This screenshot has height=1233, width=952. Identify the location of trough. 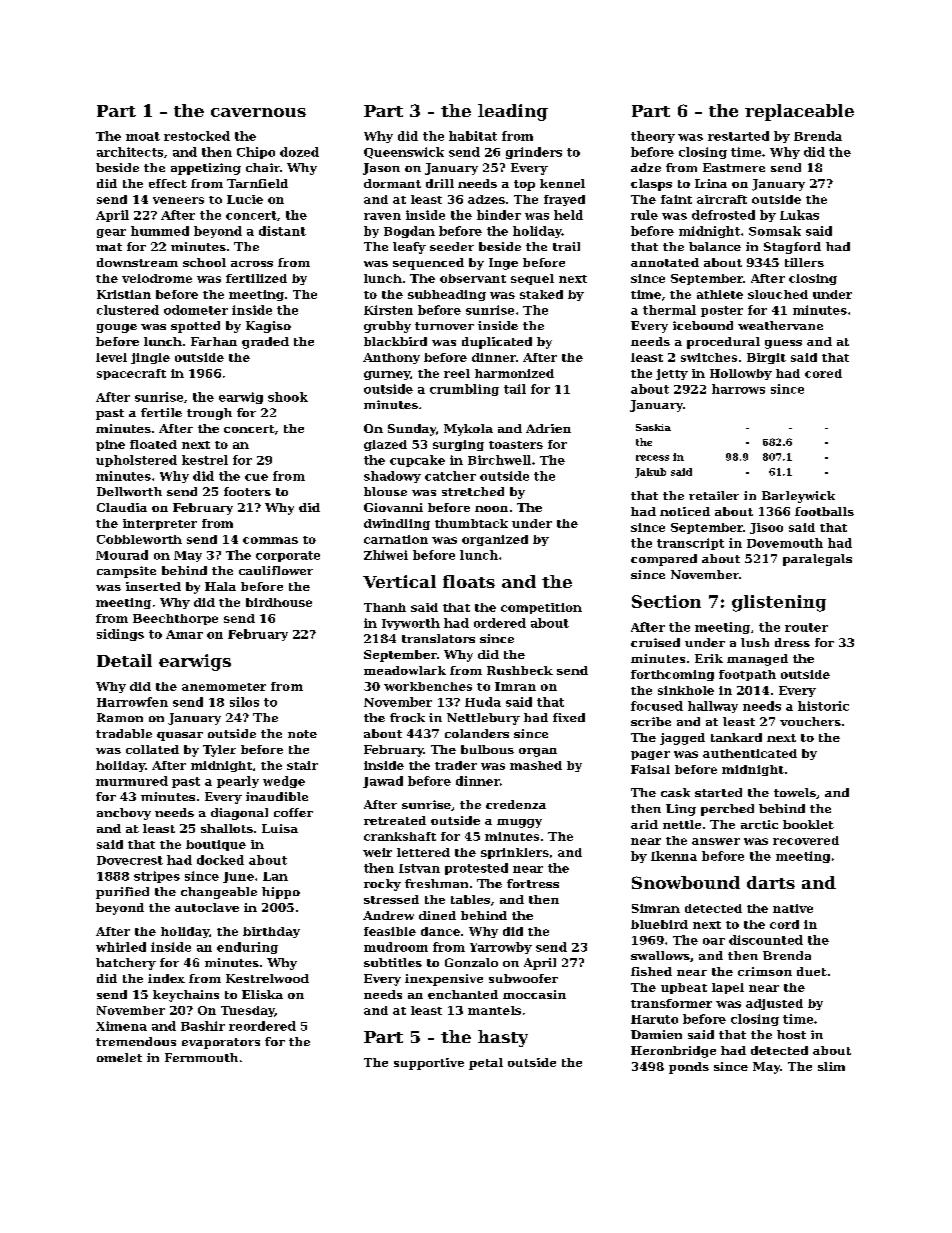
(209, 414).
